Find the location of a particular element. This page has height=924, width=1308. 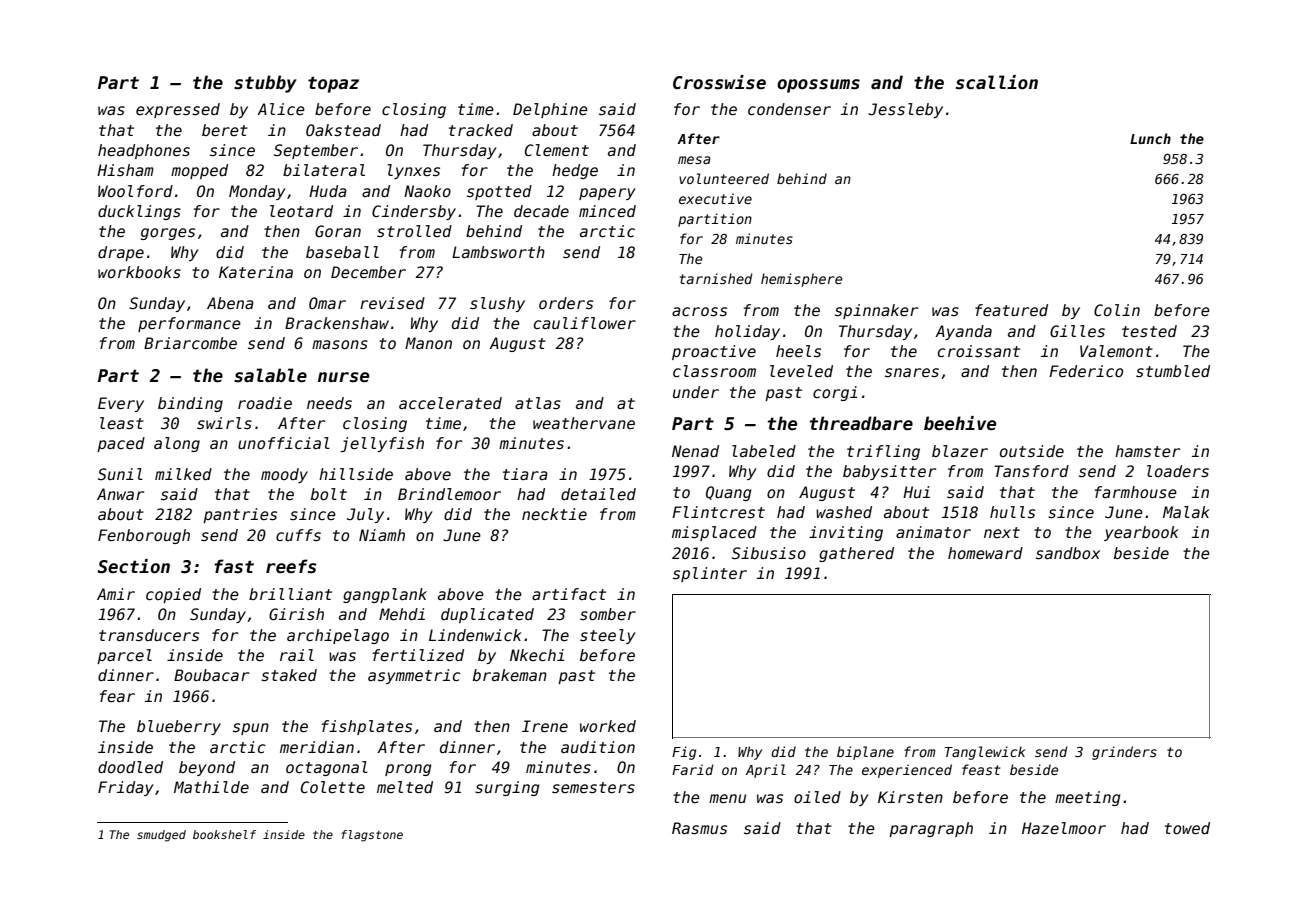

masons is located at coordinates (340, 344).
